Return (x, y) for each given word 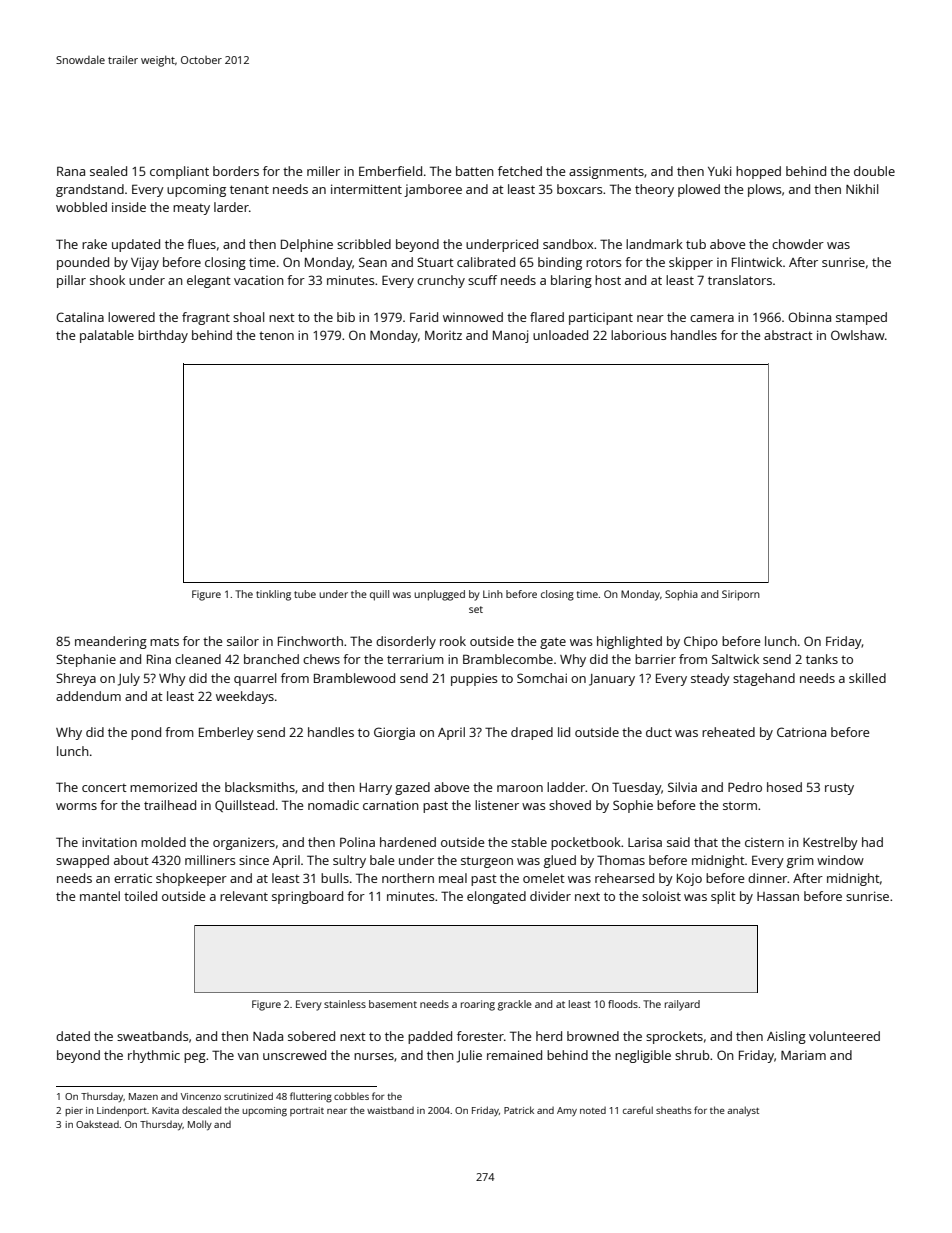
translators (740, 280)
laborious (638, 335)
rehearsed (624, 878)
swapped (82, 861)
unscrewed (294, 1055)
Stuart (435, 262)
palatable (107, 336)
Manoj (510, 336)
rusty (839, 789)
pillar (71, 281)
